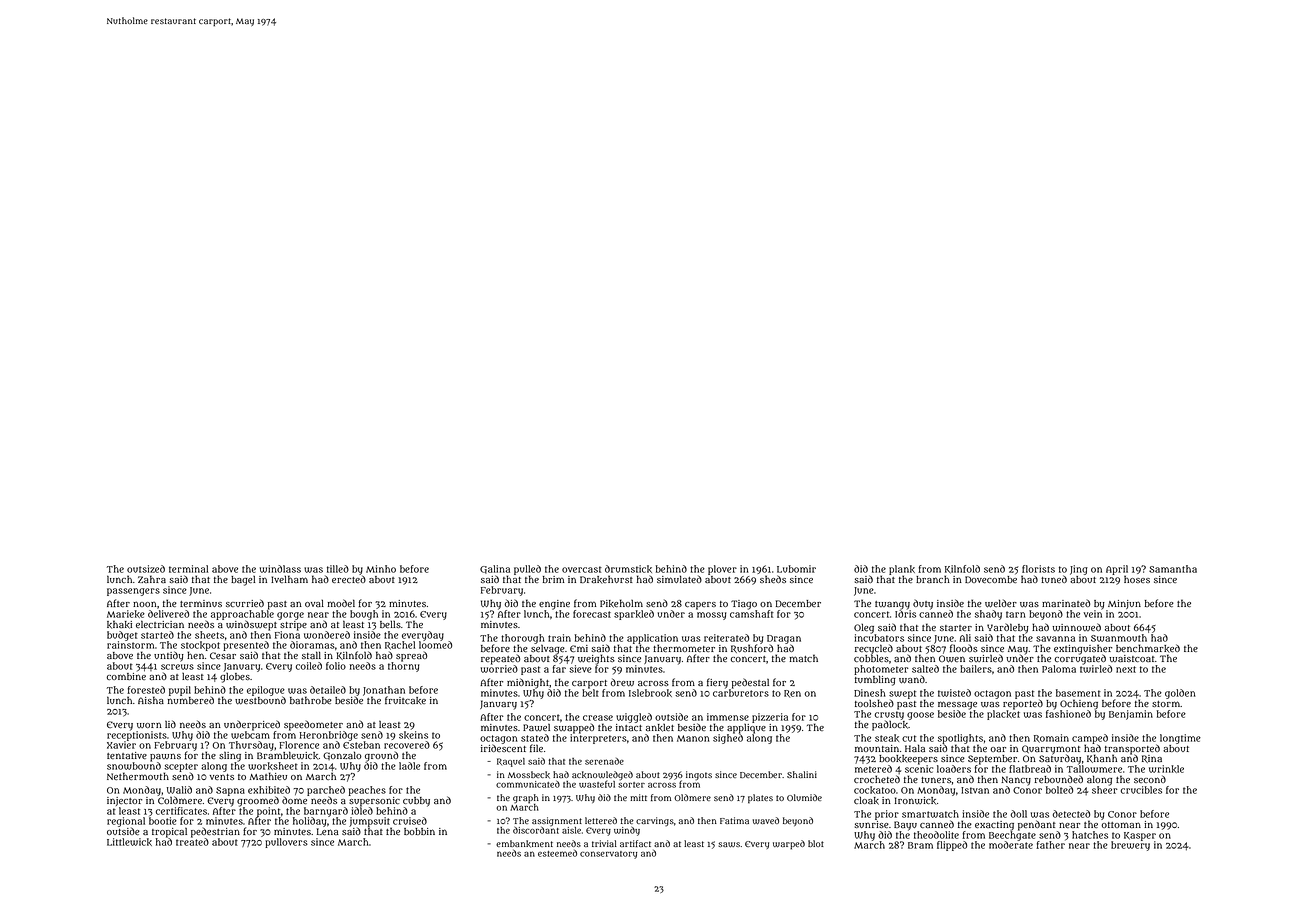  I want to click on Rushford, so click(752, 648).
